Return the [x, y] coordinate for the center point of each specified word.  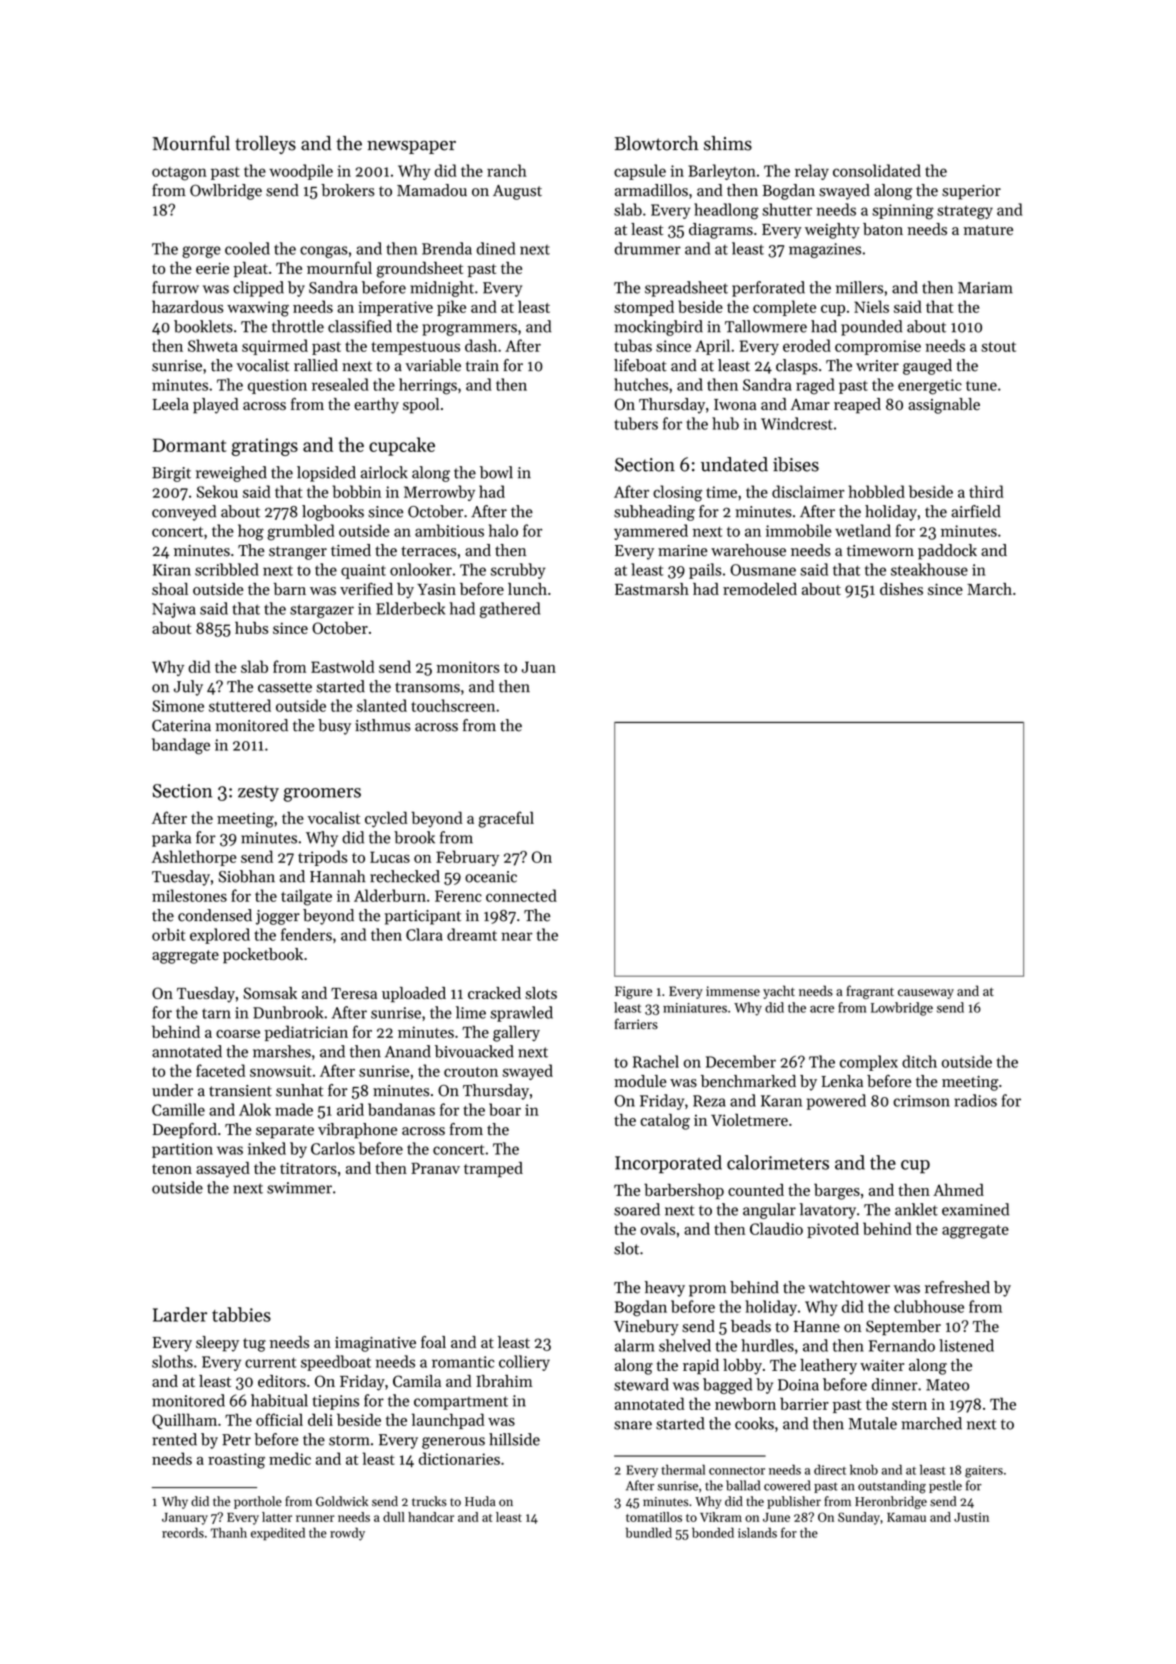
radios [975, 1100]
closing [677, 493]
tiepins [336, 1402]
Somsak [270, 993]
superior [971, 192]
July [188, 688]
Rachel [656, 1061]
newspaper [411, 147]
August [517, 192]
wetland [863, 530]
